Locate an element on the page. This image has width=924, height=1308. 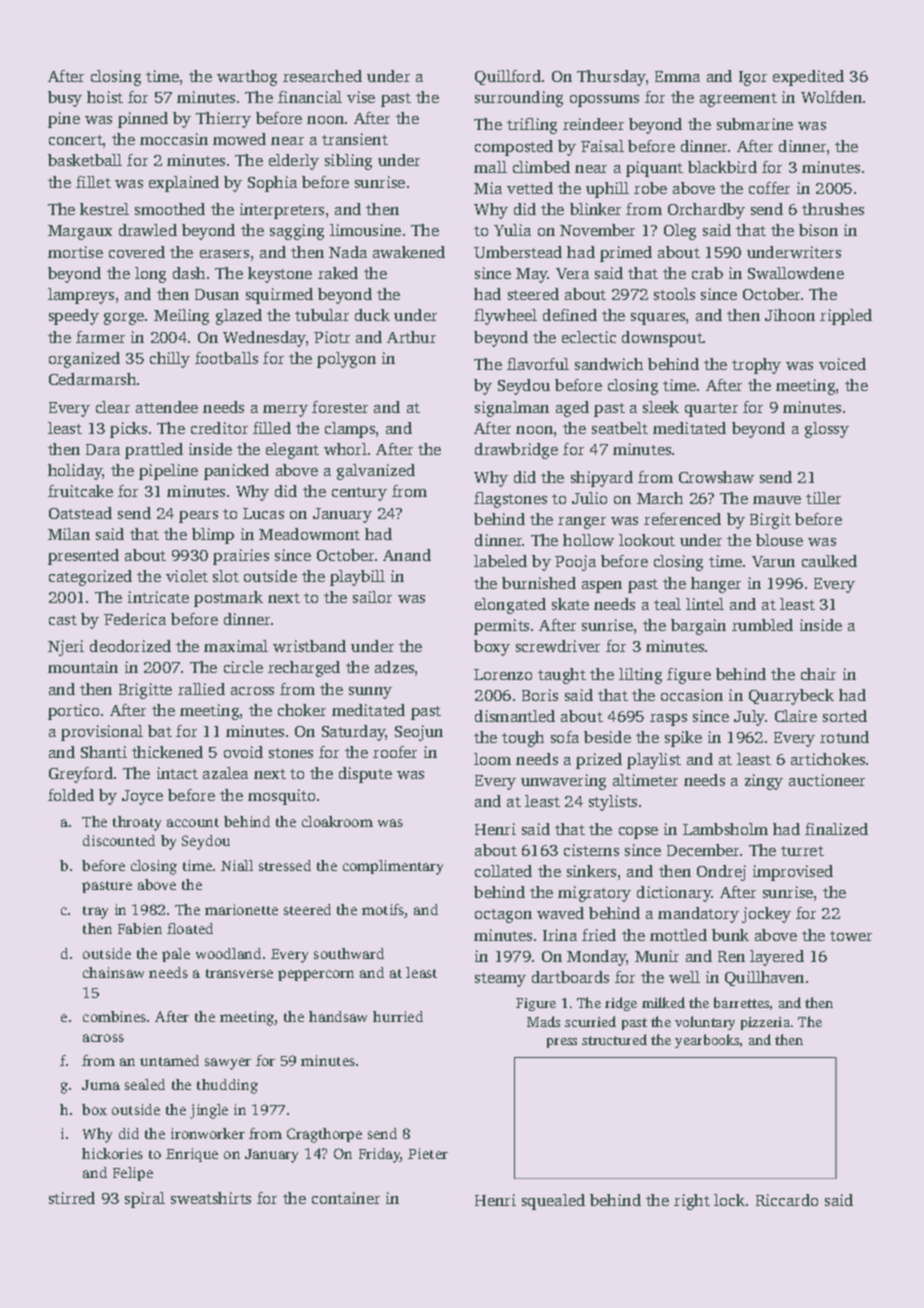
prairies is located at coordinates (241, 557).
